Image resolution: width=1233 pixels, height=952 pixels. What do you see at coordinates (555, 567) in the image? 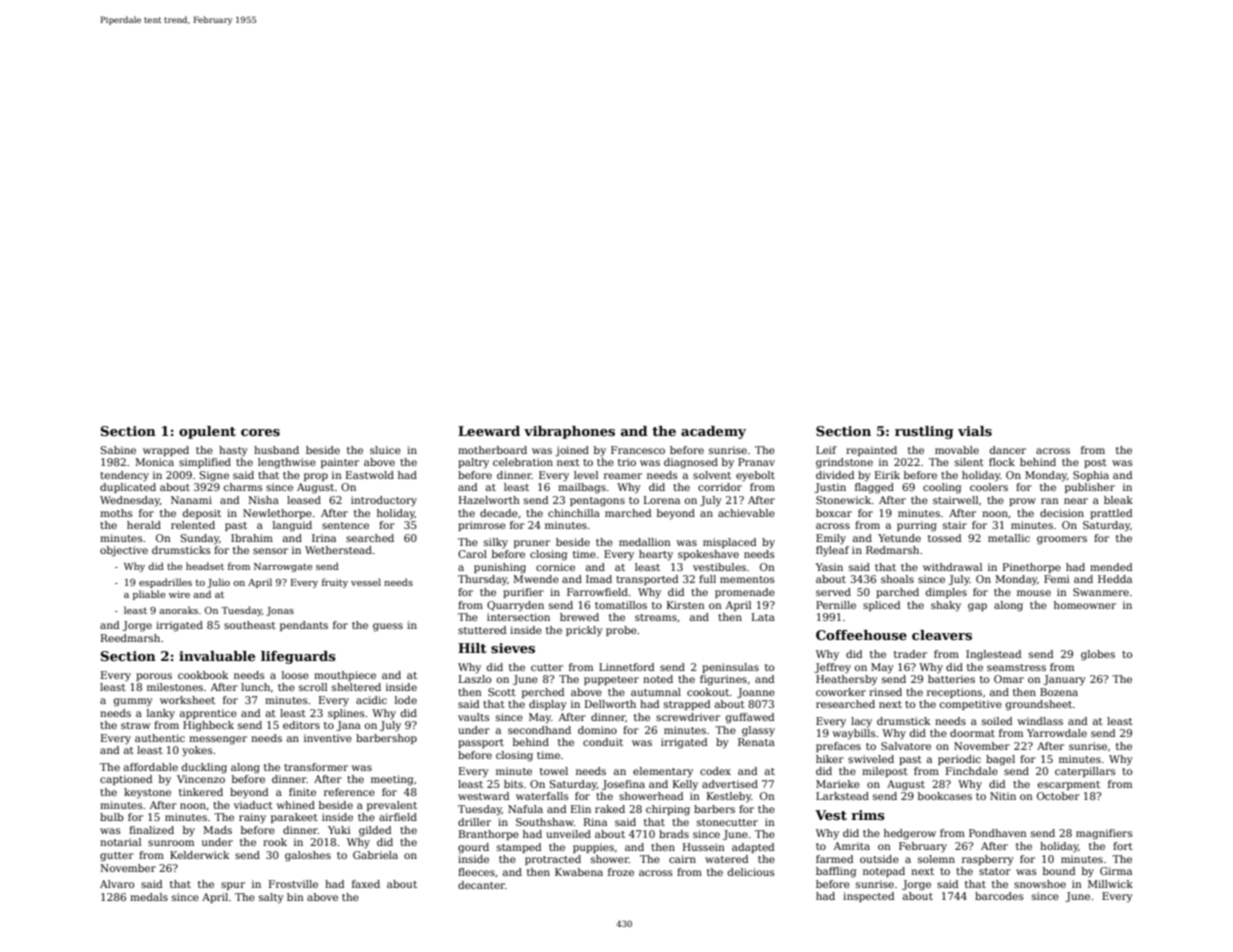
I see `cornice` at bounding box center [555, 567].
